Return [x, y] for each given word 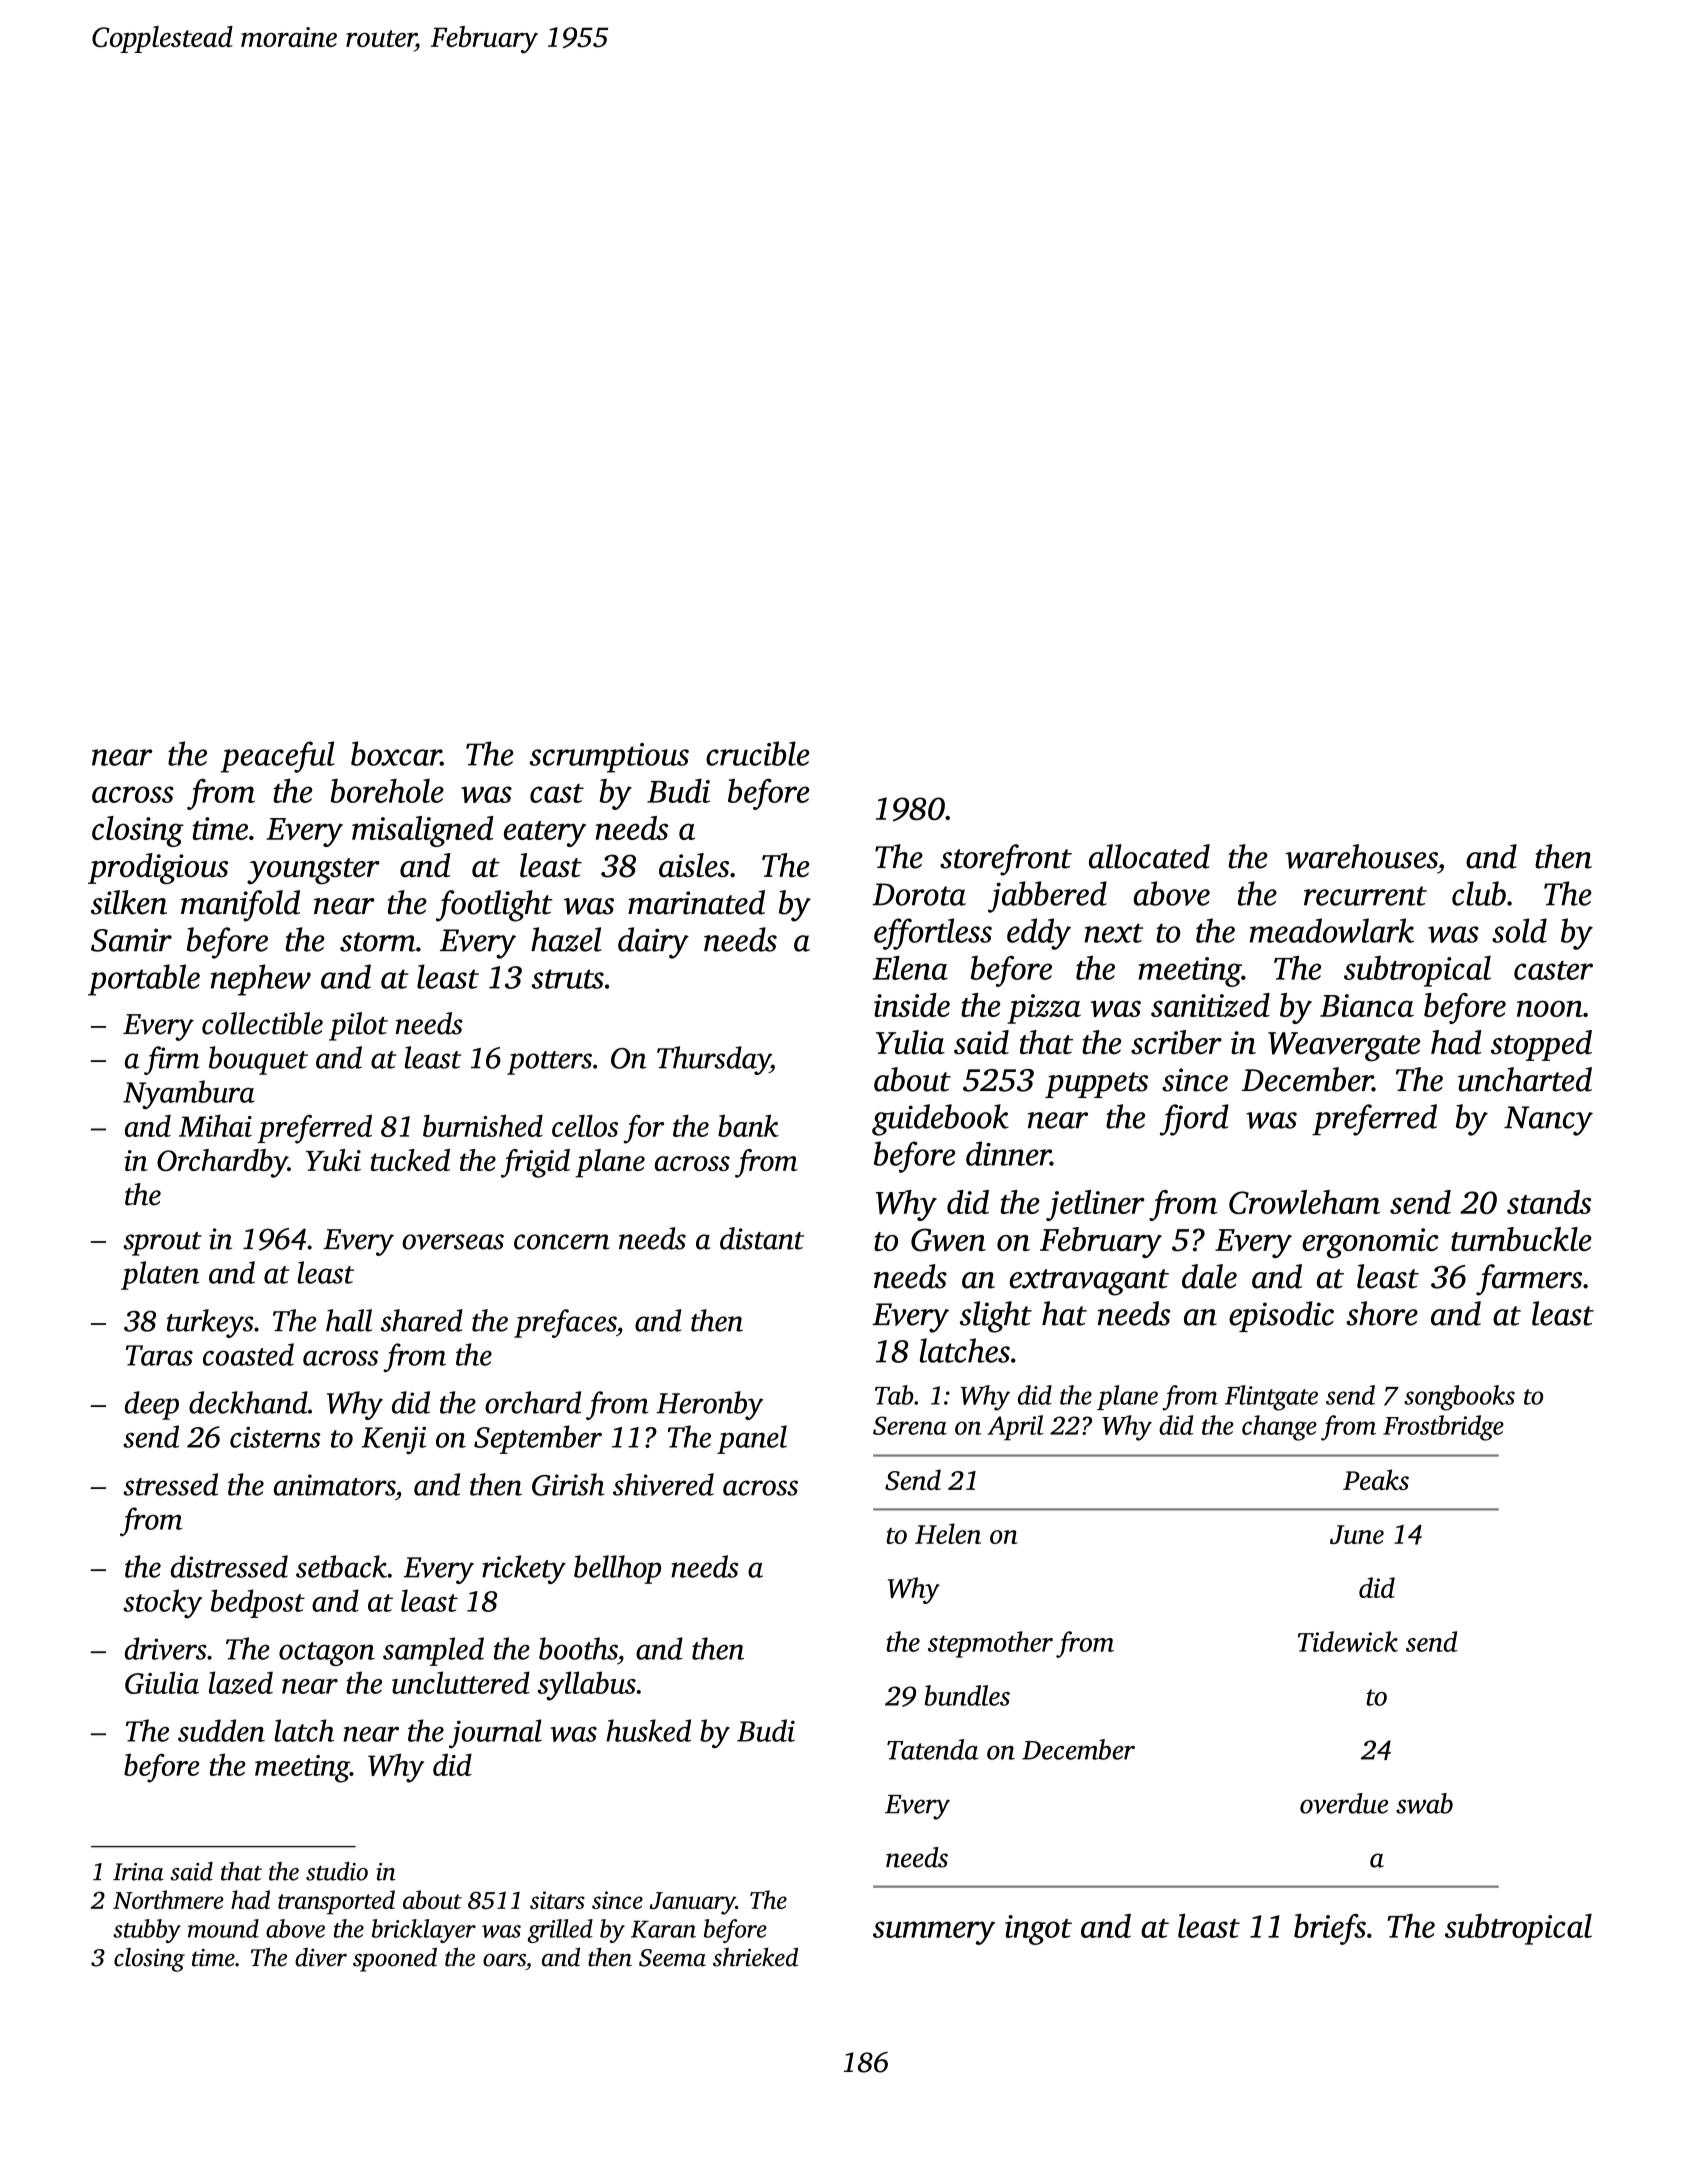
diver [321, 1957]
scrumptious [609, 758]
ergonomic [1370, 1243]
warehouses [1362, 856]
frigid [535, 1163]
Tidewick [1348, 1641]
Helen [948, 1533]
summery [934, 1933]
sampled [433, 1651]
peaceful [277, 757]
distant [762, 1238]
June [1357, 1534]
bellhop [617, 1569]
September [538, 1439]
